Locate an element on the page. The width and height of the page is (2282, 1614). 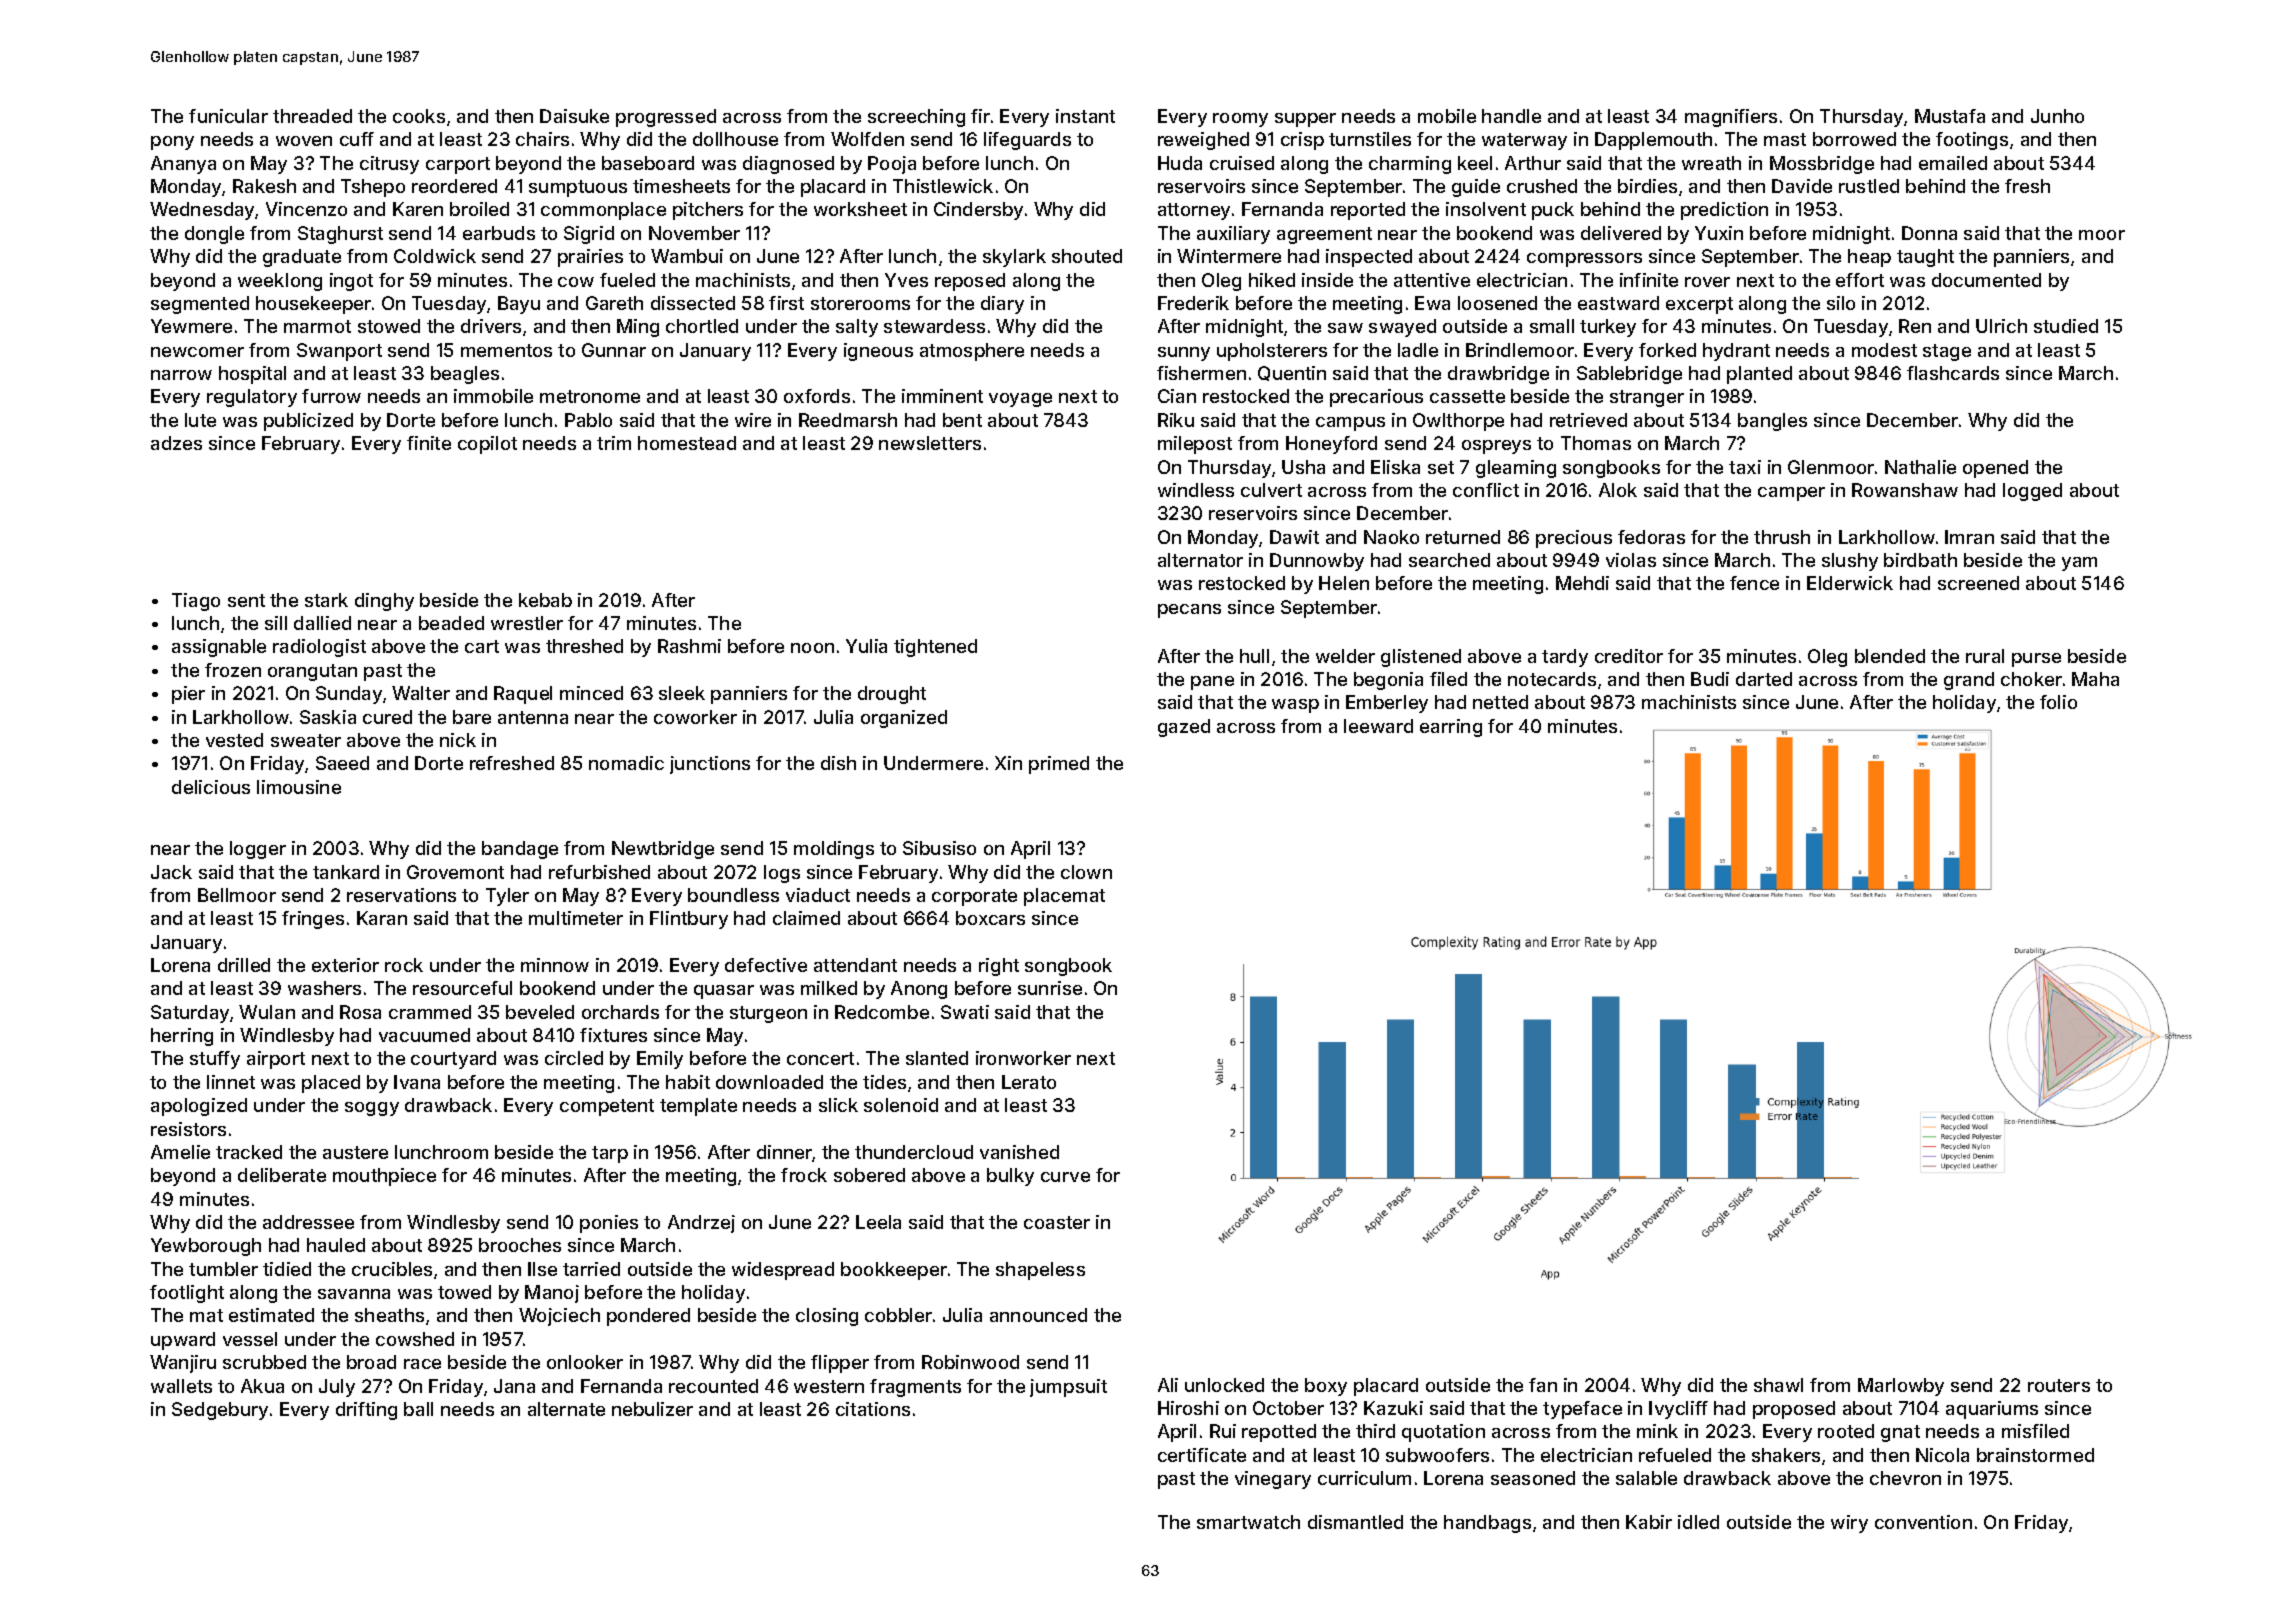
Reedmarsh is located at coordinates (848, 420).
